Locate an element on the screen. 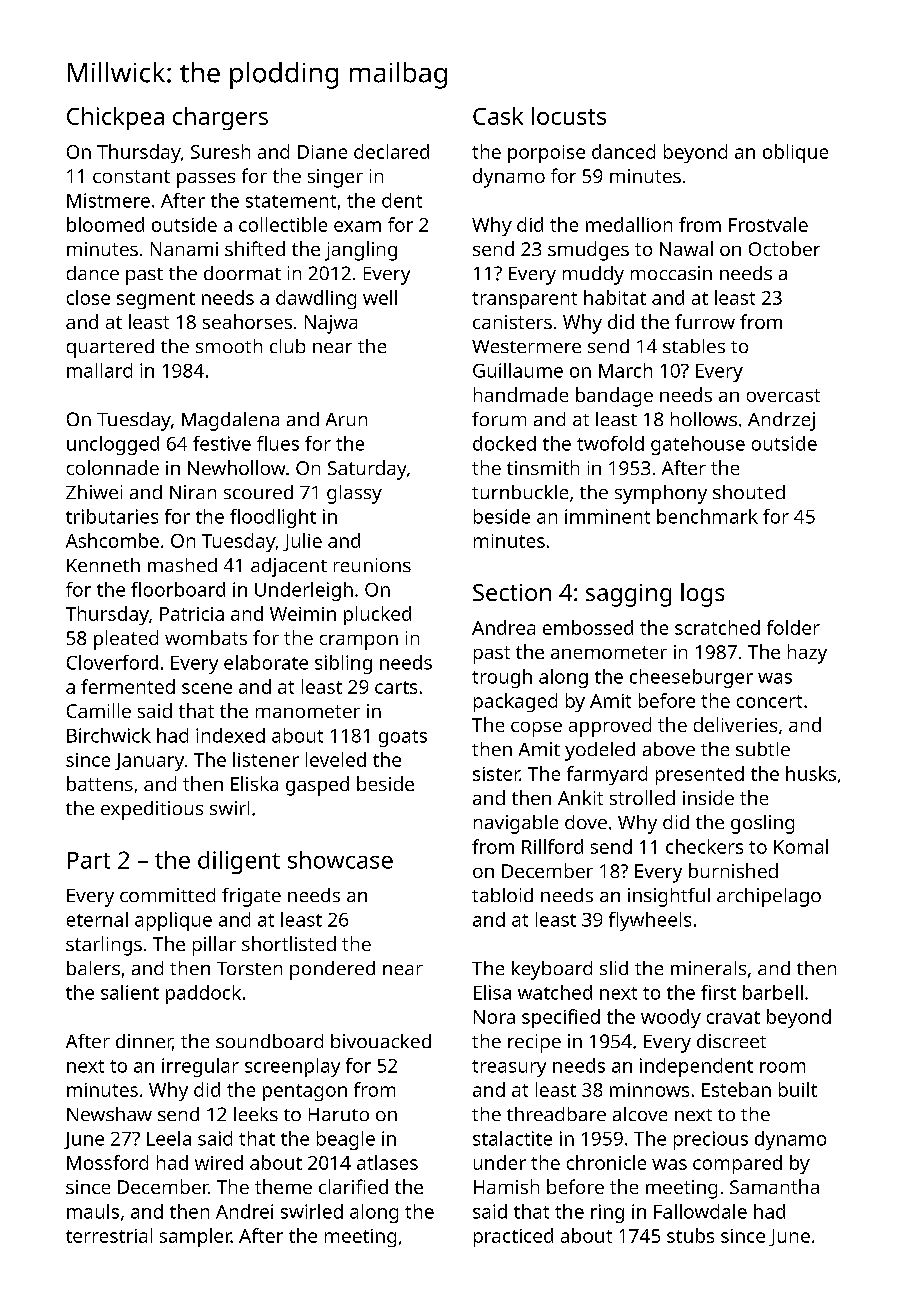 This screenshot has height=1316, width=908. sampler is located at coordinates (195, 1237).
